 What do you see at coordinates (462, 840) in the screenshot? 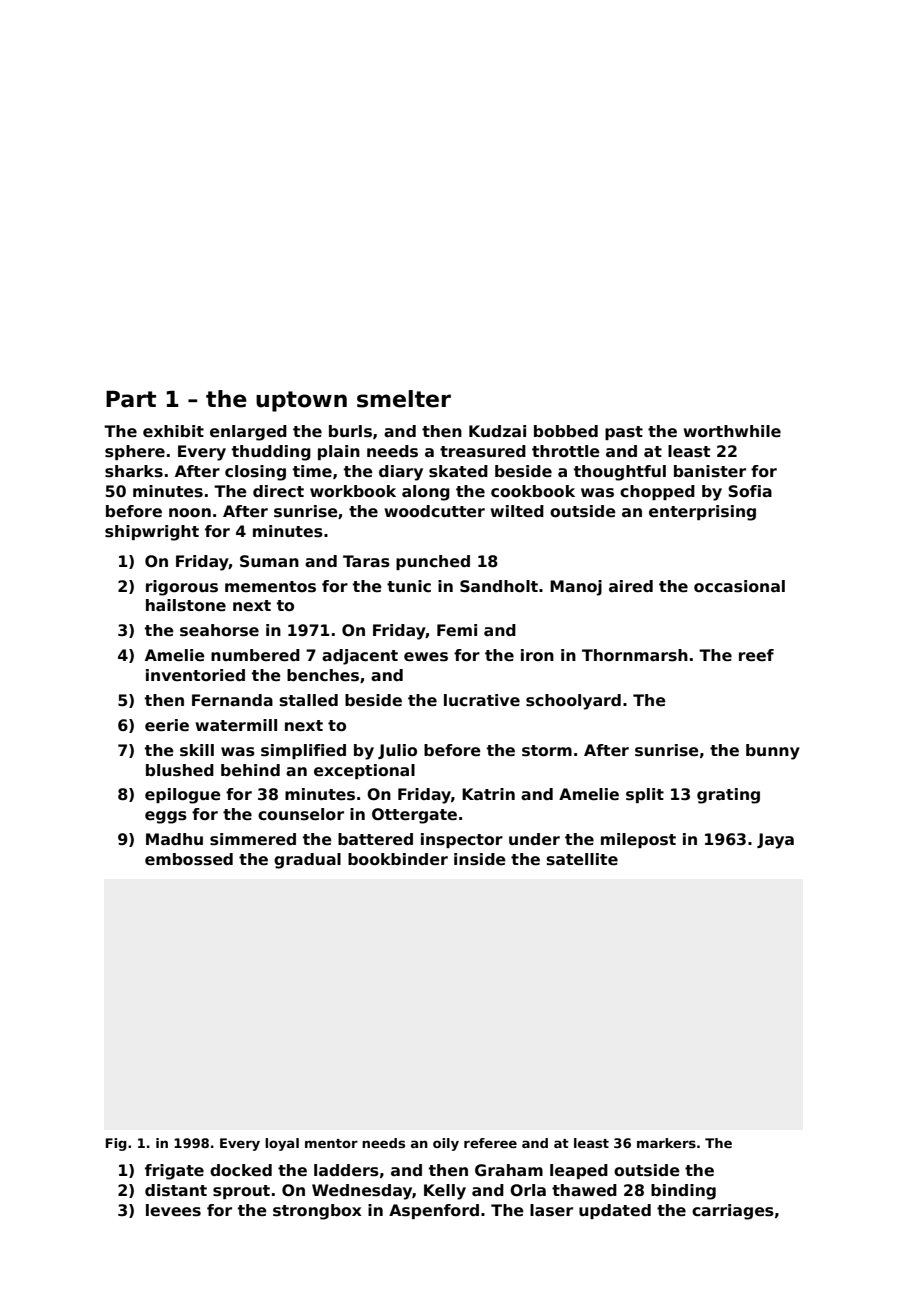
I see `inspector` at bounding box center [462, 840].
